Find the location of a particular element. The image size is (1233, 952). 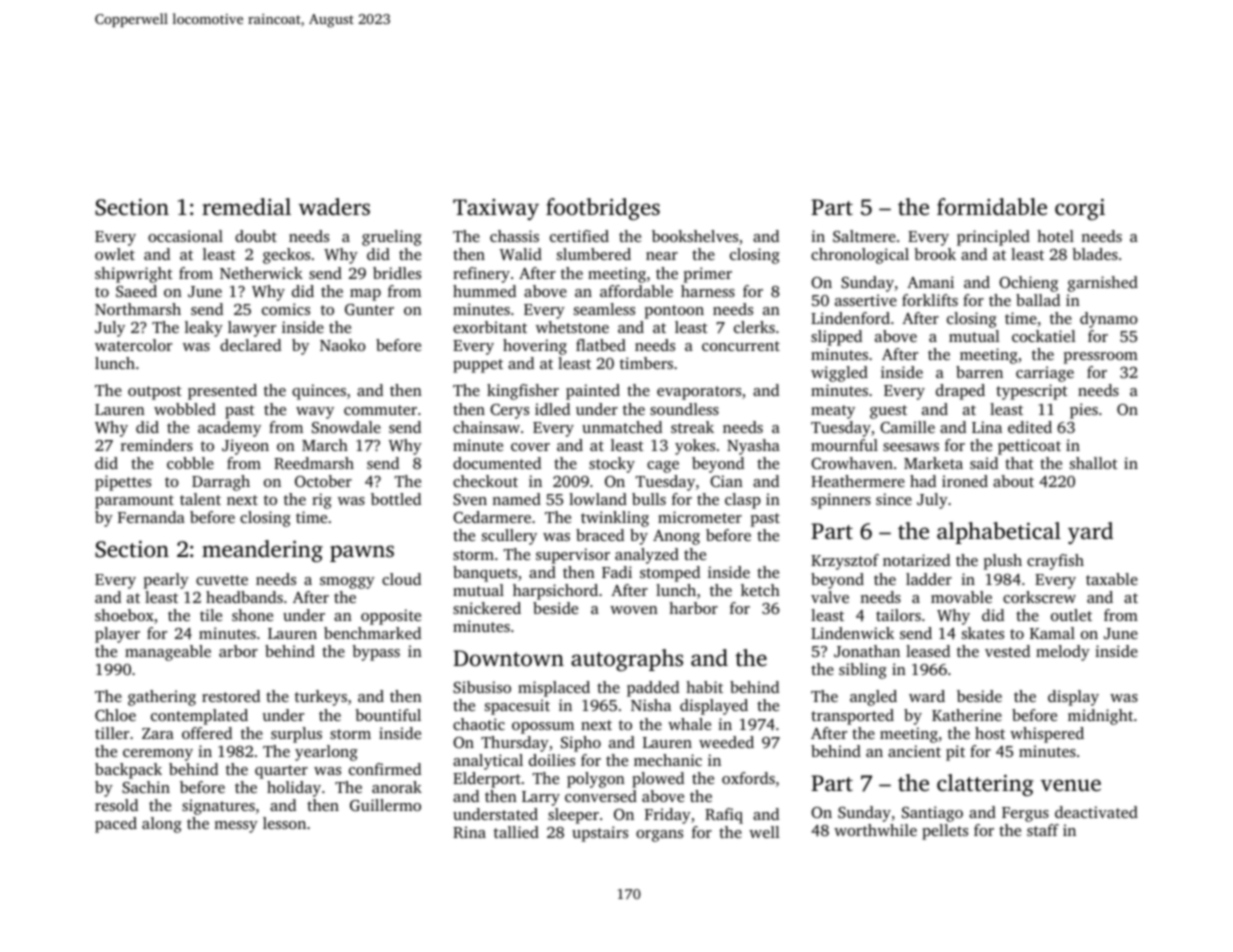

upstairs is located at coordinates (600, 834).
